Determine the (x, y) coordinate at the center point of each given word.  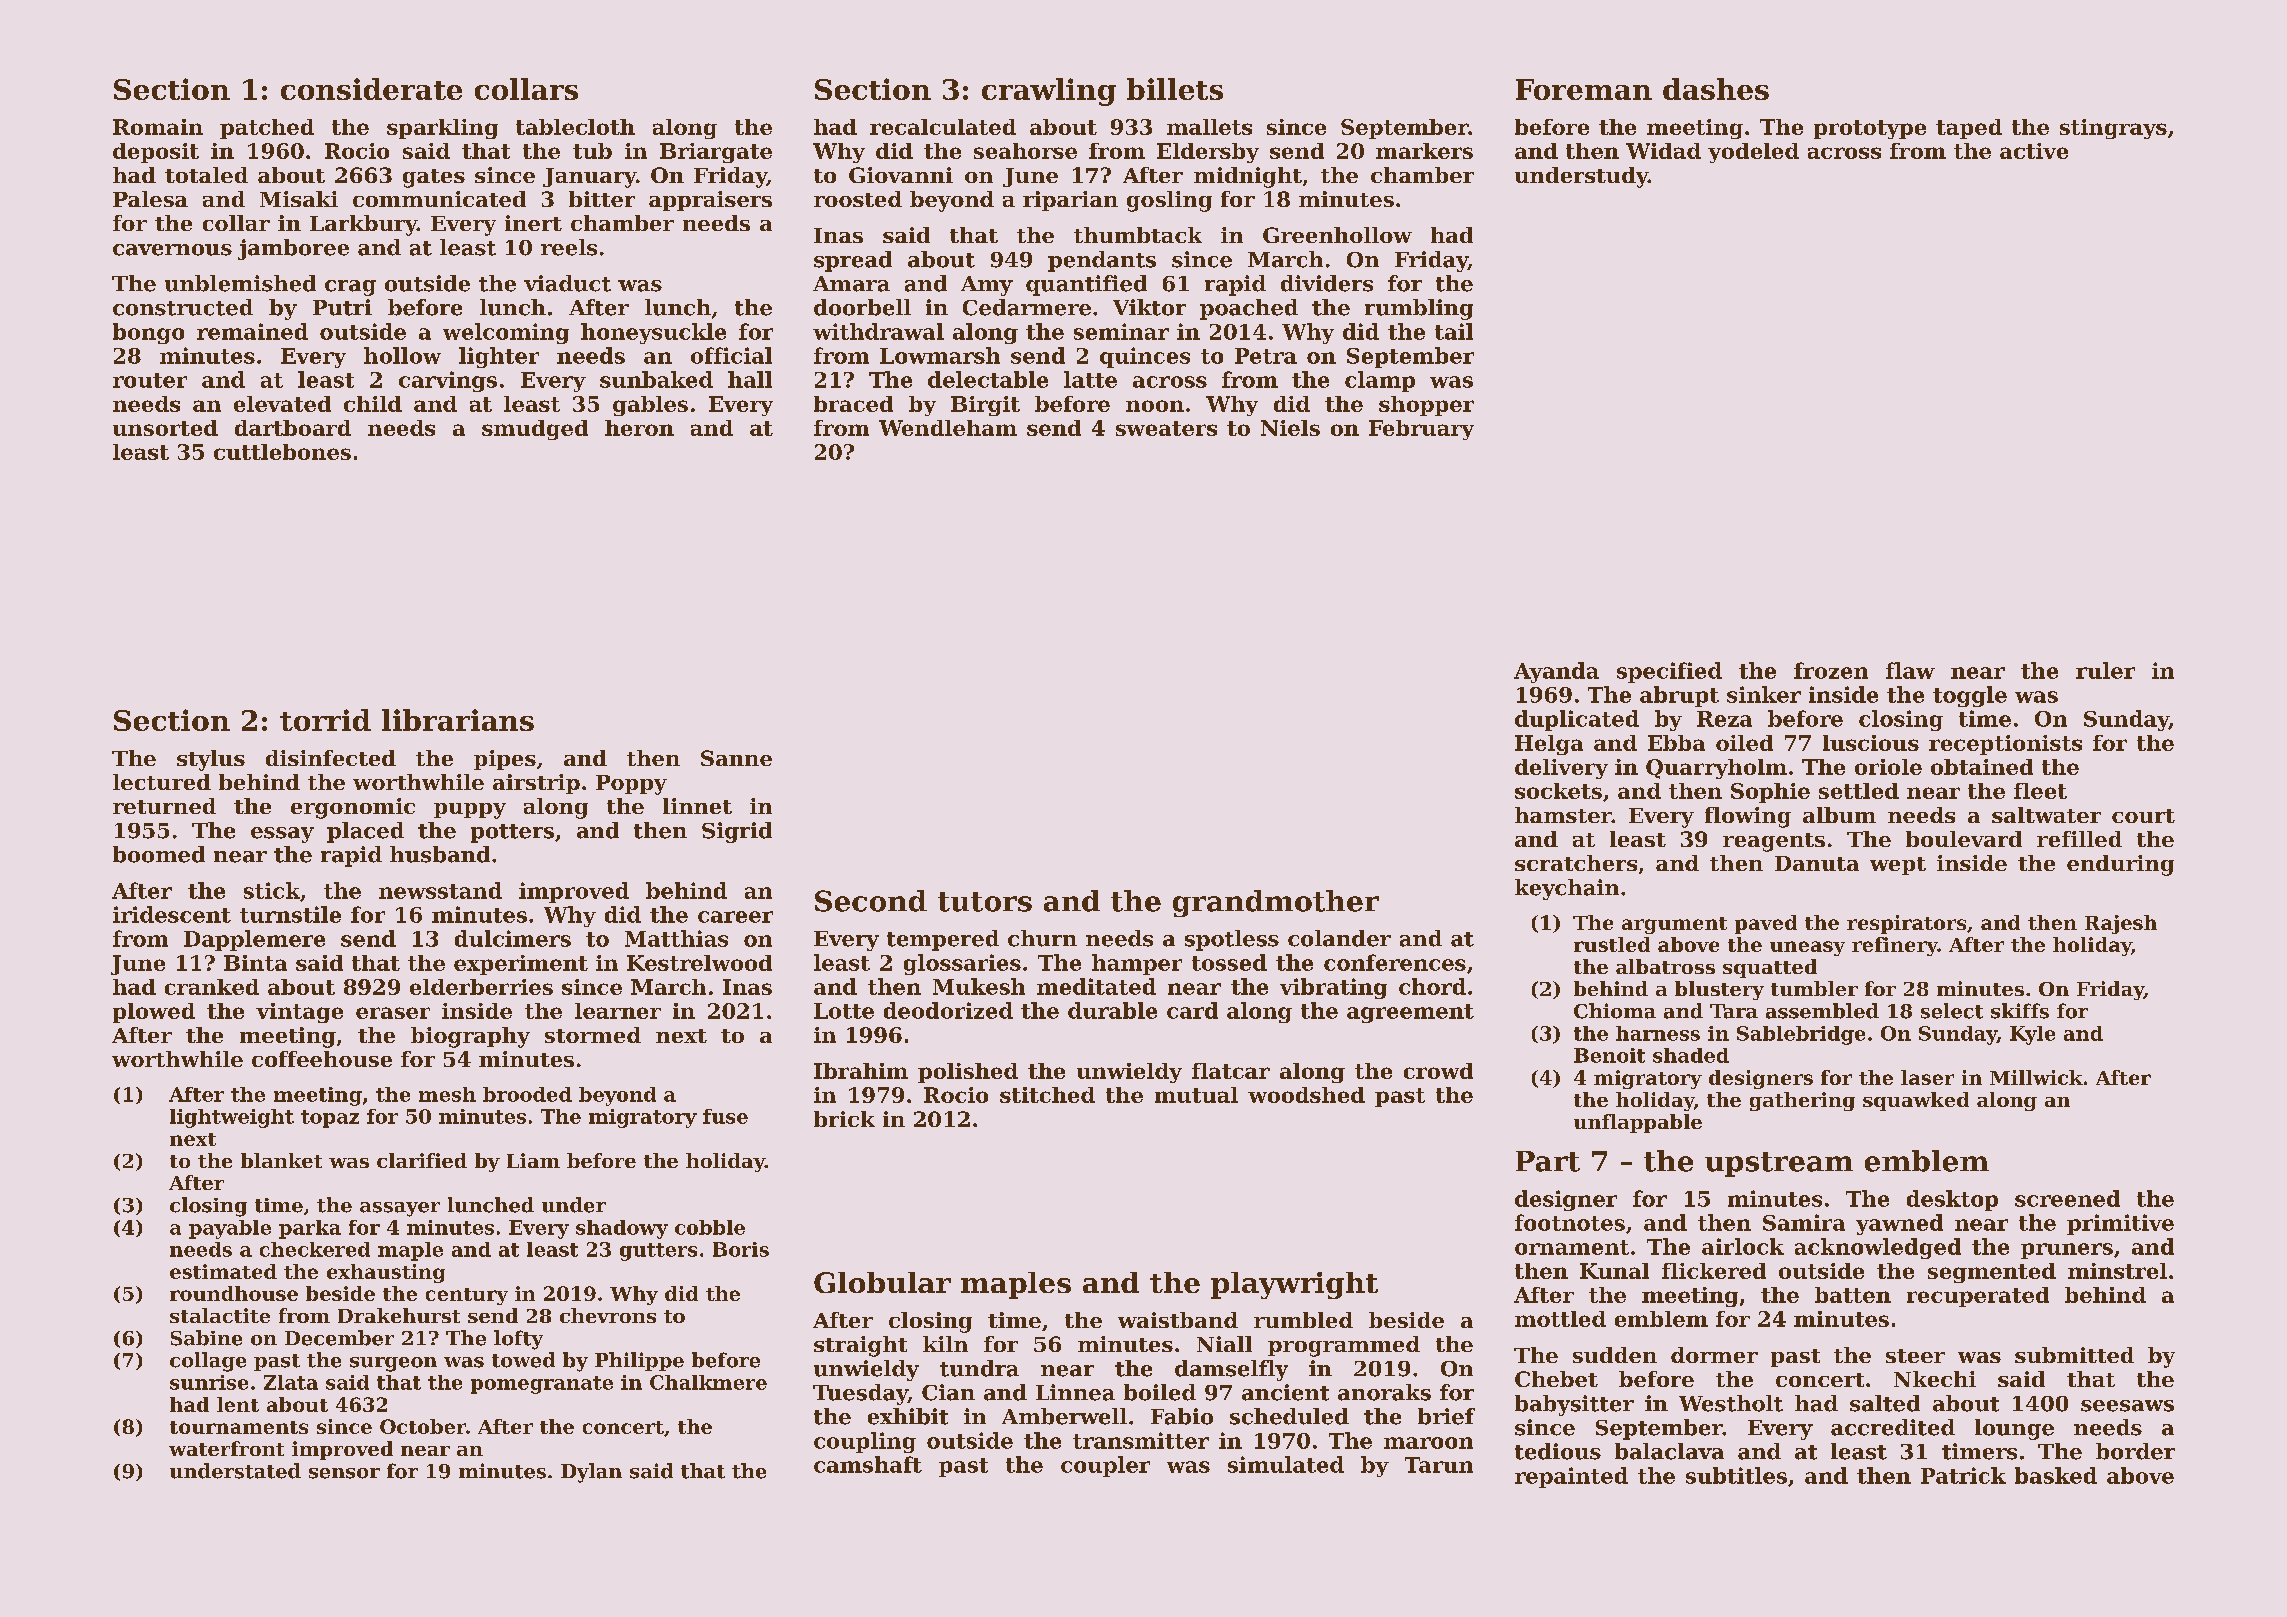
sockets (1558, 791)
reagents (1774, 842)
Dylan (591, 1473)
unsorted (165, 428)
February (1421, 430)
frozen (1831, 670)
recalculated (943, 127)
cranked (212, 987)
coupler (1105, 1466)
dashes (1716, 89)
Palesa (150, 199)
